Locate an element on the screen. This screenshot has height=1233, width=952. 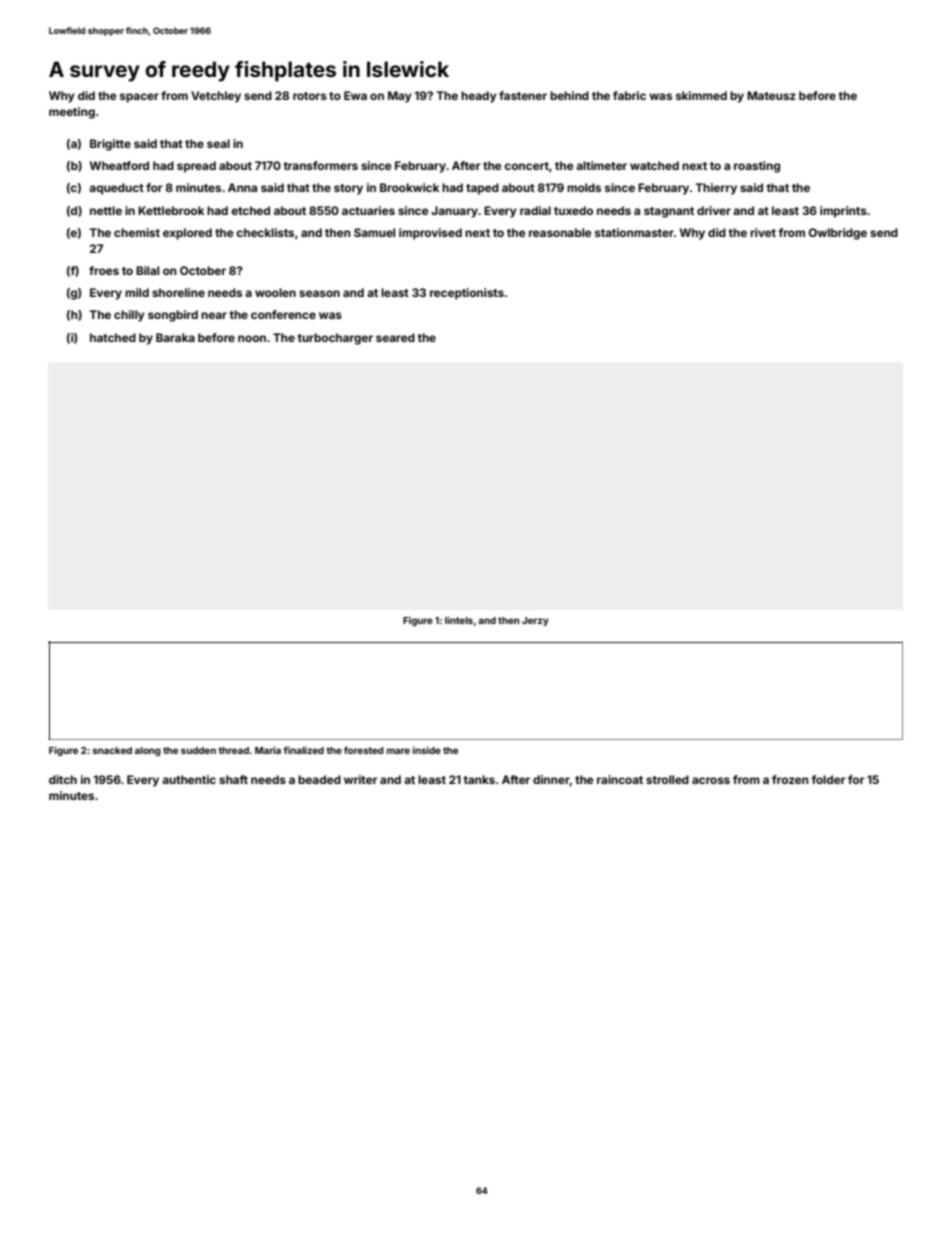
skimmed is located at coordinates (701, 95).
